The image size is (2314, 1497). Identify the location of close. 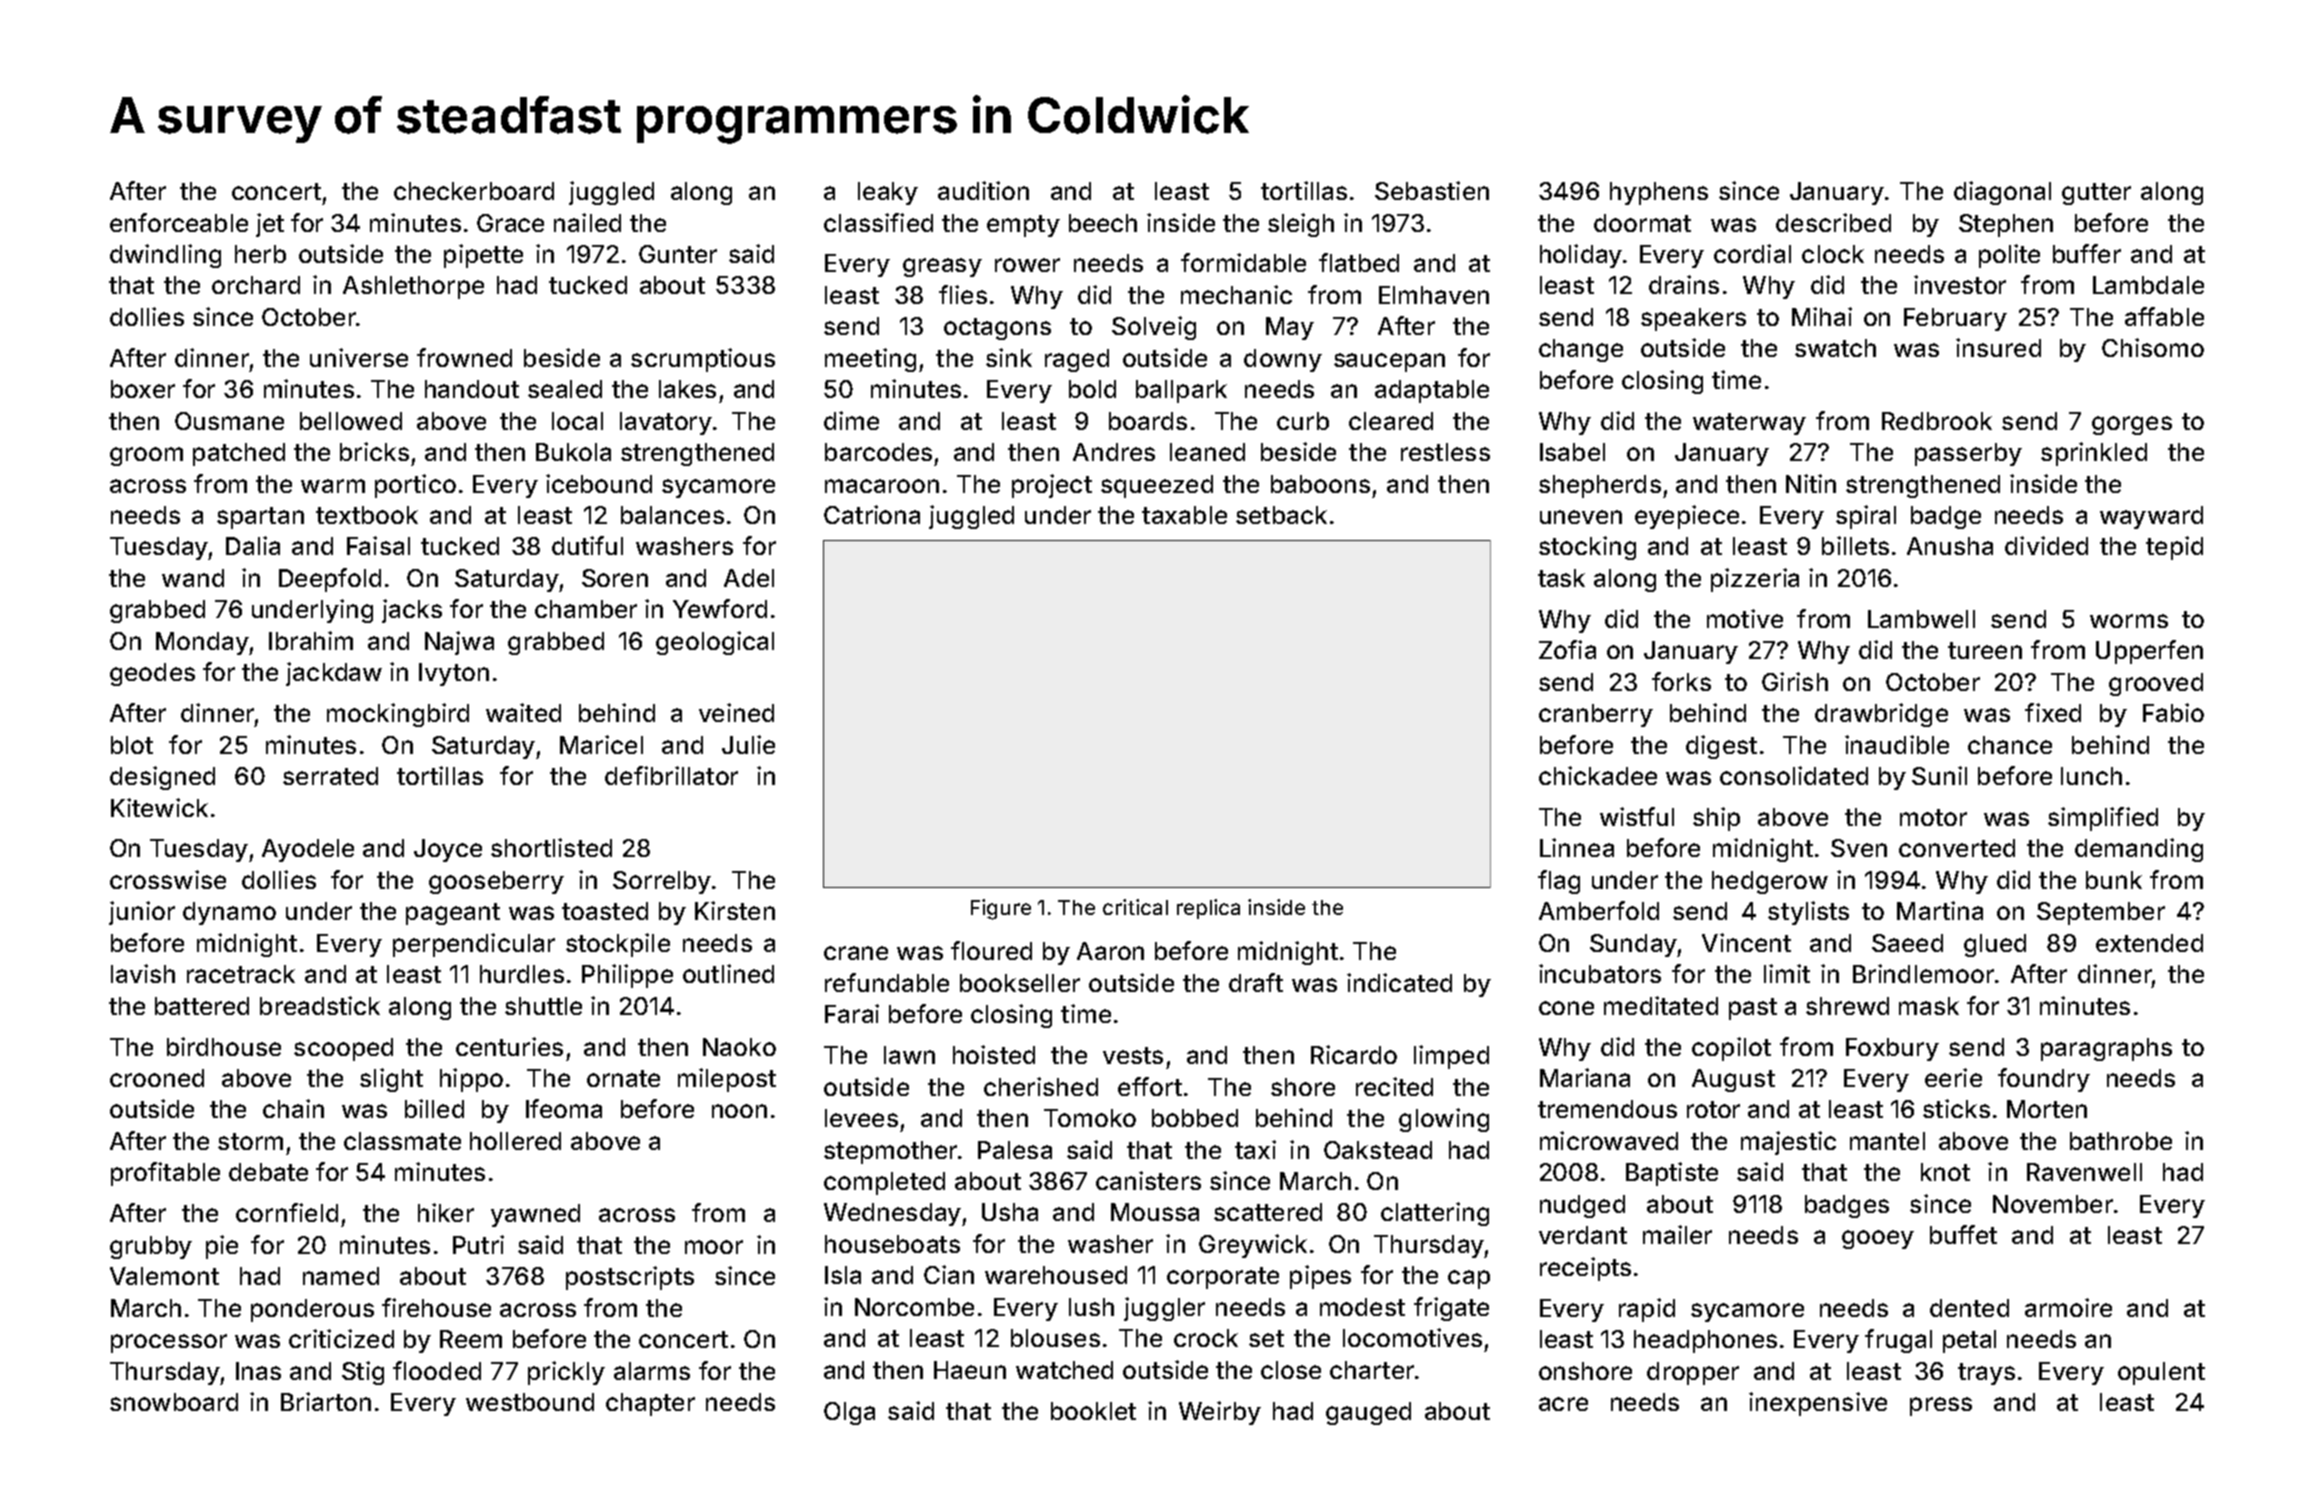
(1291, 1370).
